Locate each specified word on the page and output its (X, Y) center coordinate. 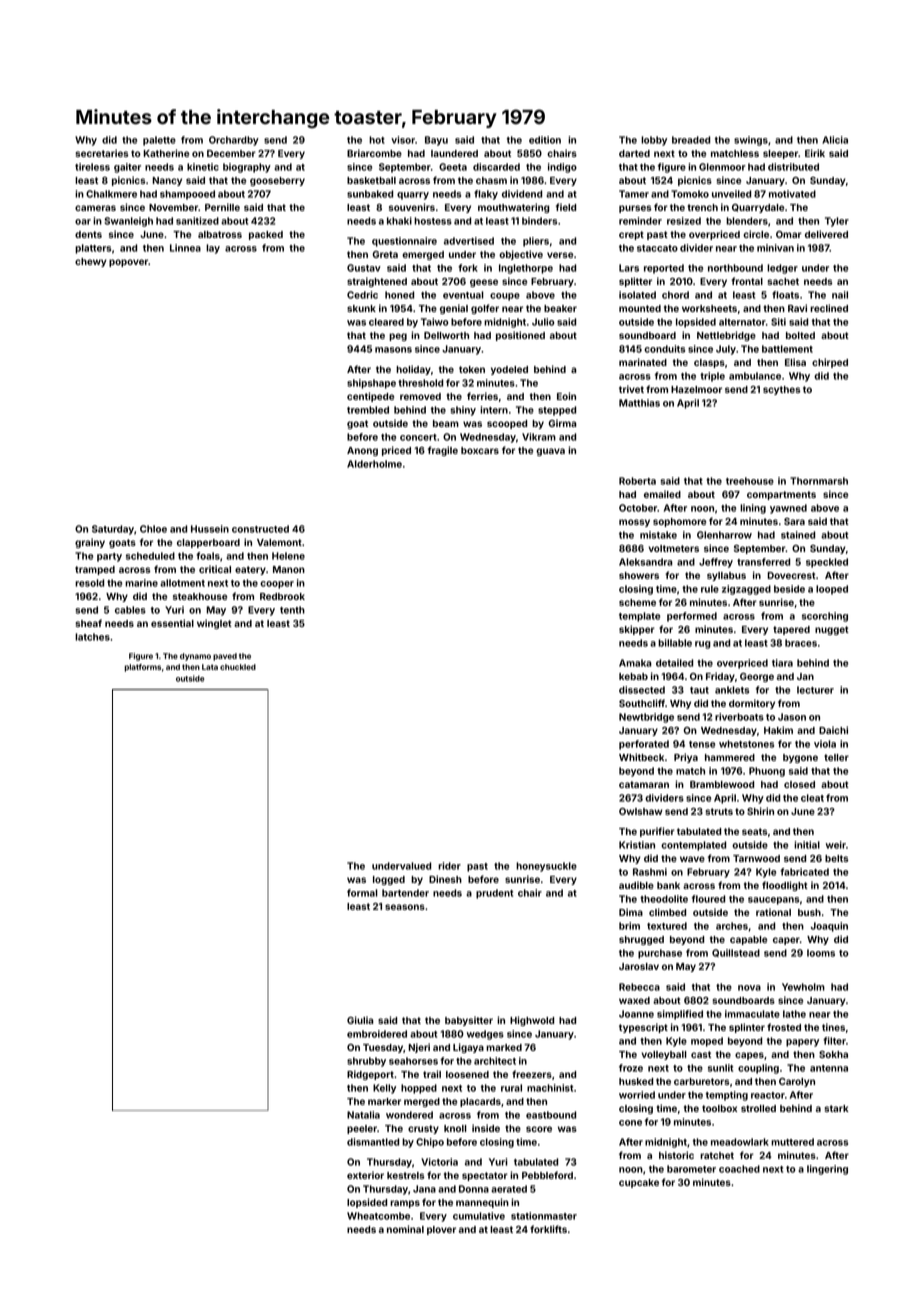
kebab (633, 676)
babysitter (469, 1021)
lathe (794, 1014)
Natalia (363, 1115)
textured (667, 926)
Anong (362, 451)
